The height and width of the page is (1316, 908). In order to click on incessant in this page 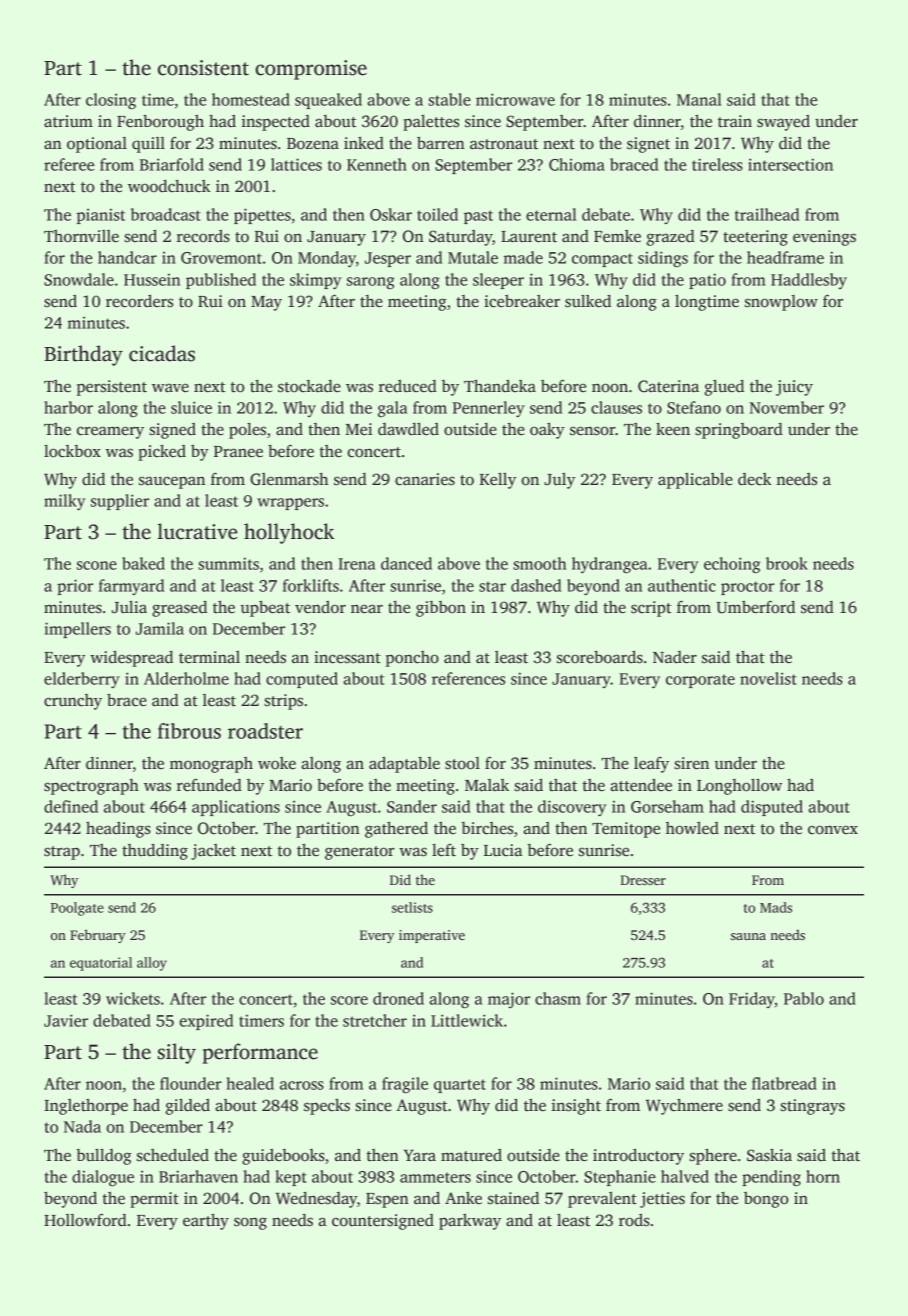, I will do `click(347, 657)`.
